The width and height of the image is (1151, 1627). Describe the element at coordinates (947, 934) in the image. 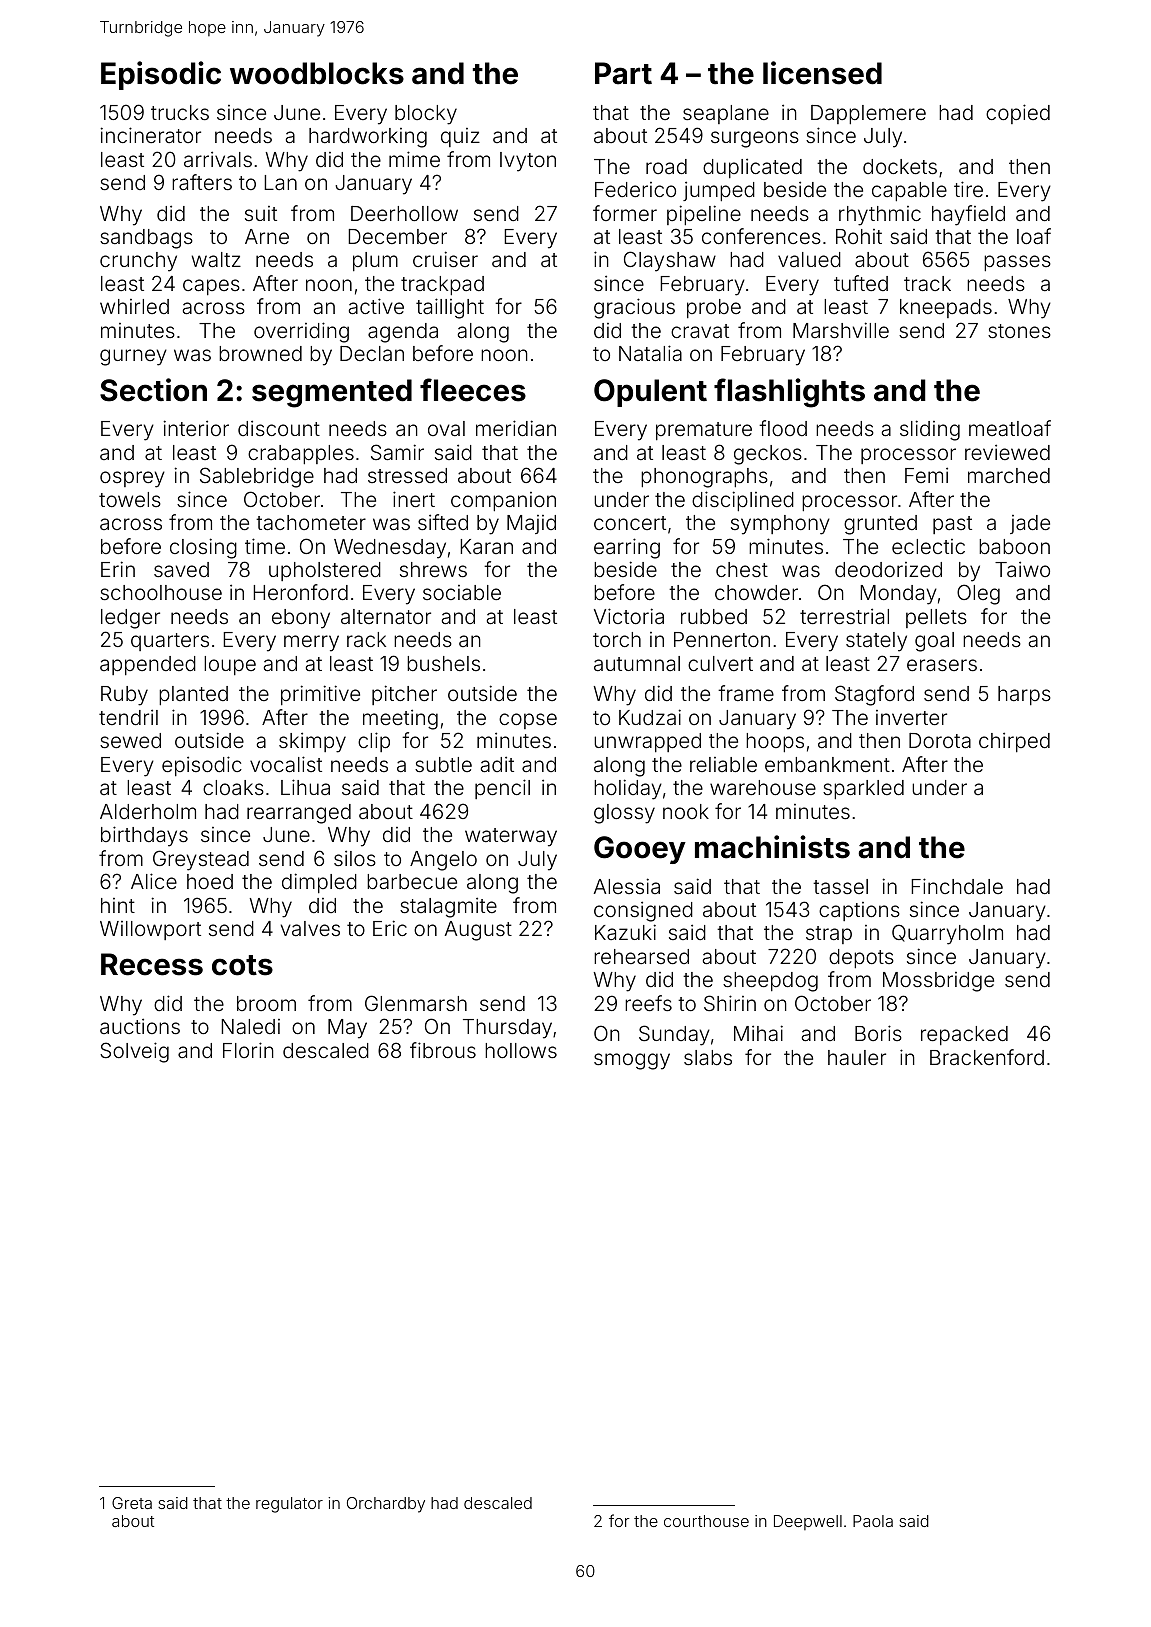

I see `Quarryholm` at that location.
